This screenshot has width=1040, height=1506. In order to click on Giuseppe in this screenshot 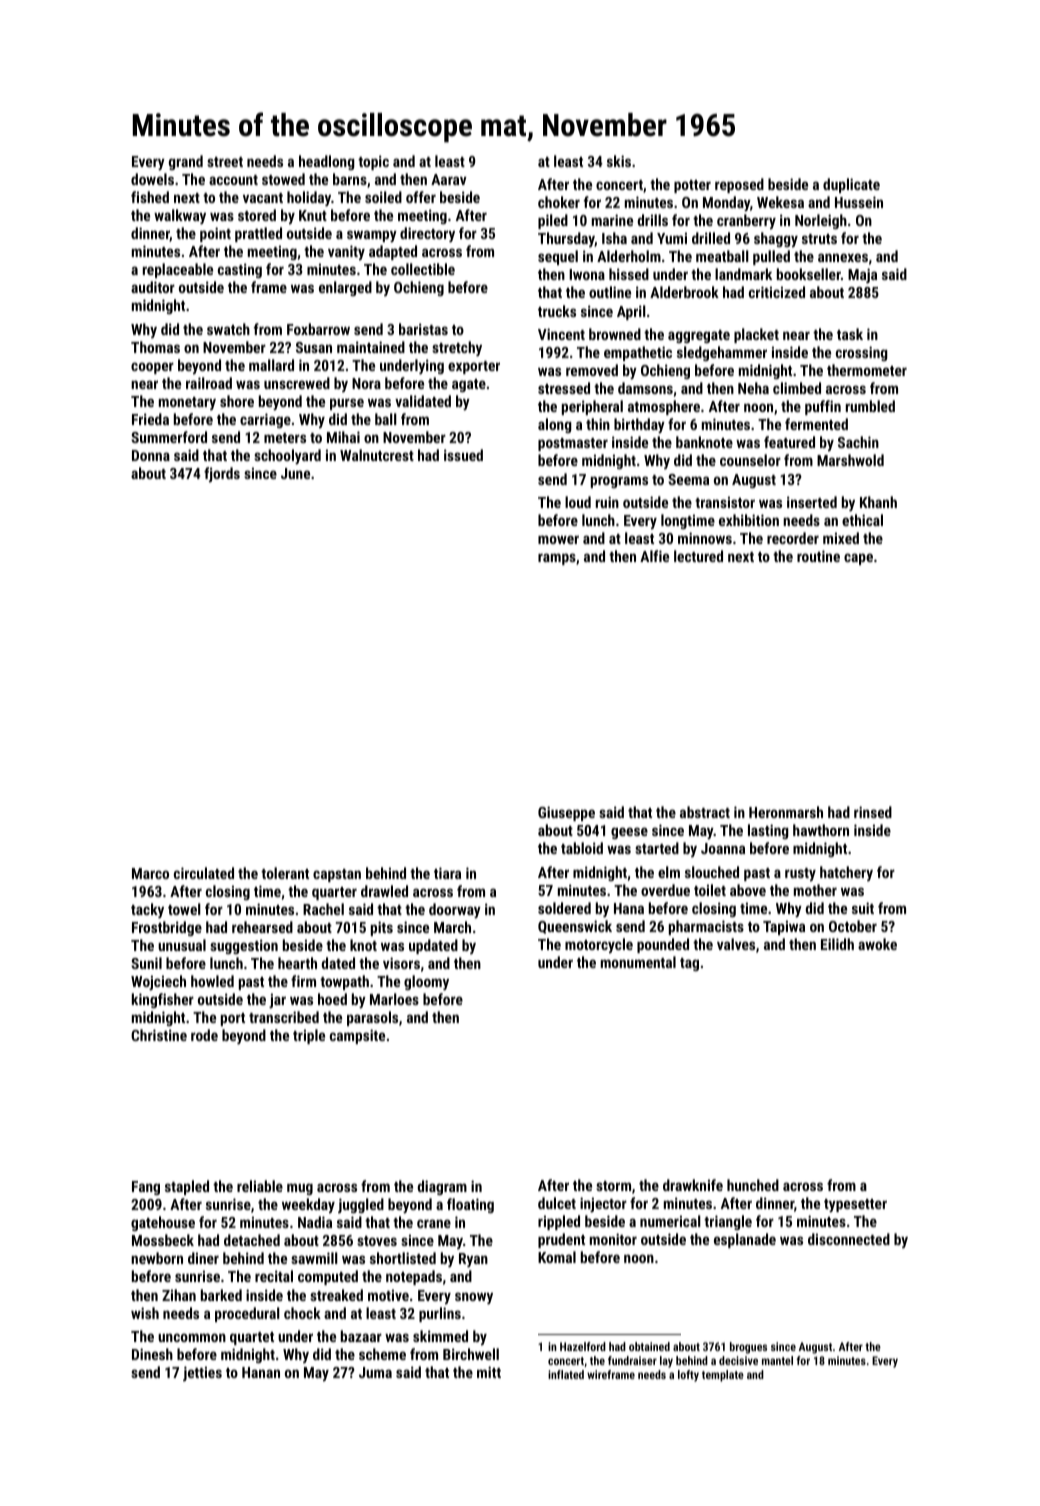, I will do `click(566, 813)`.
